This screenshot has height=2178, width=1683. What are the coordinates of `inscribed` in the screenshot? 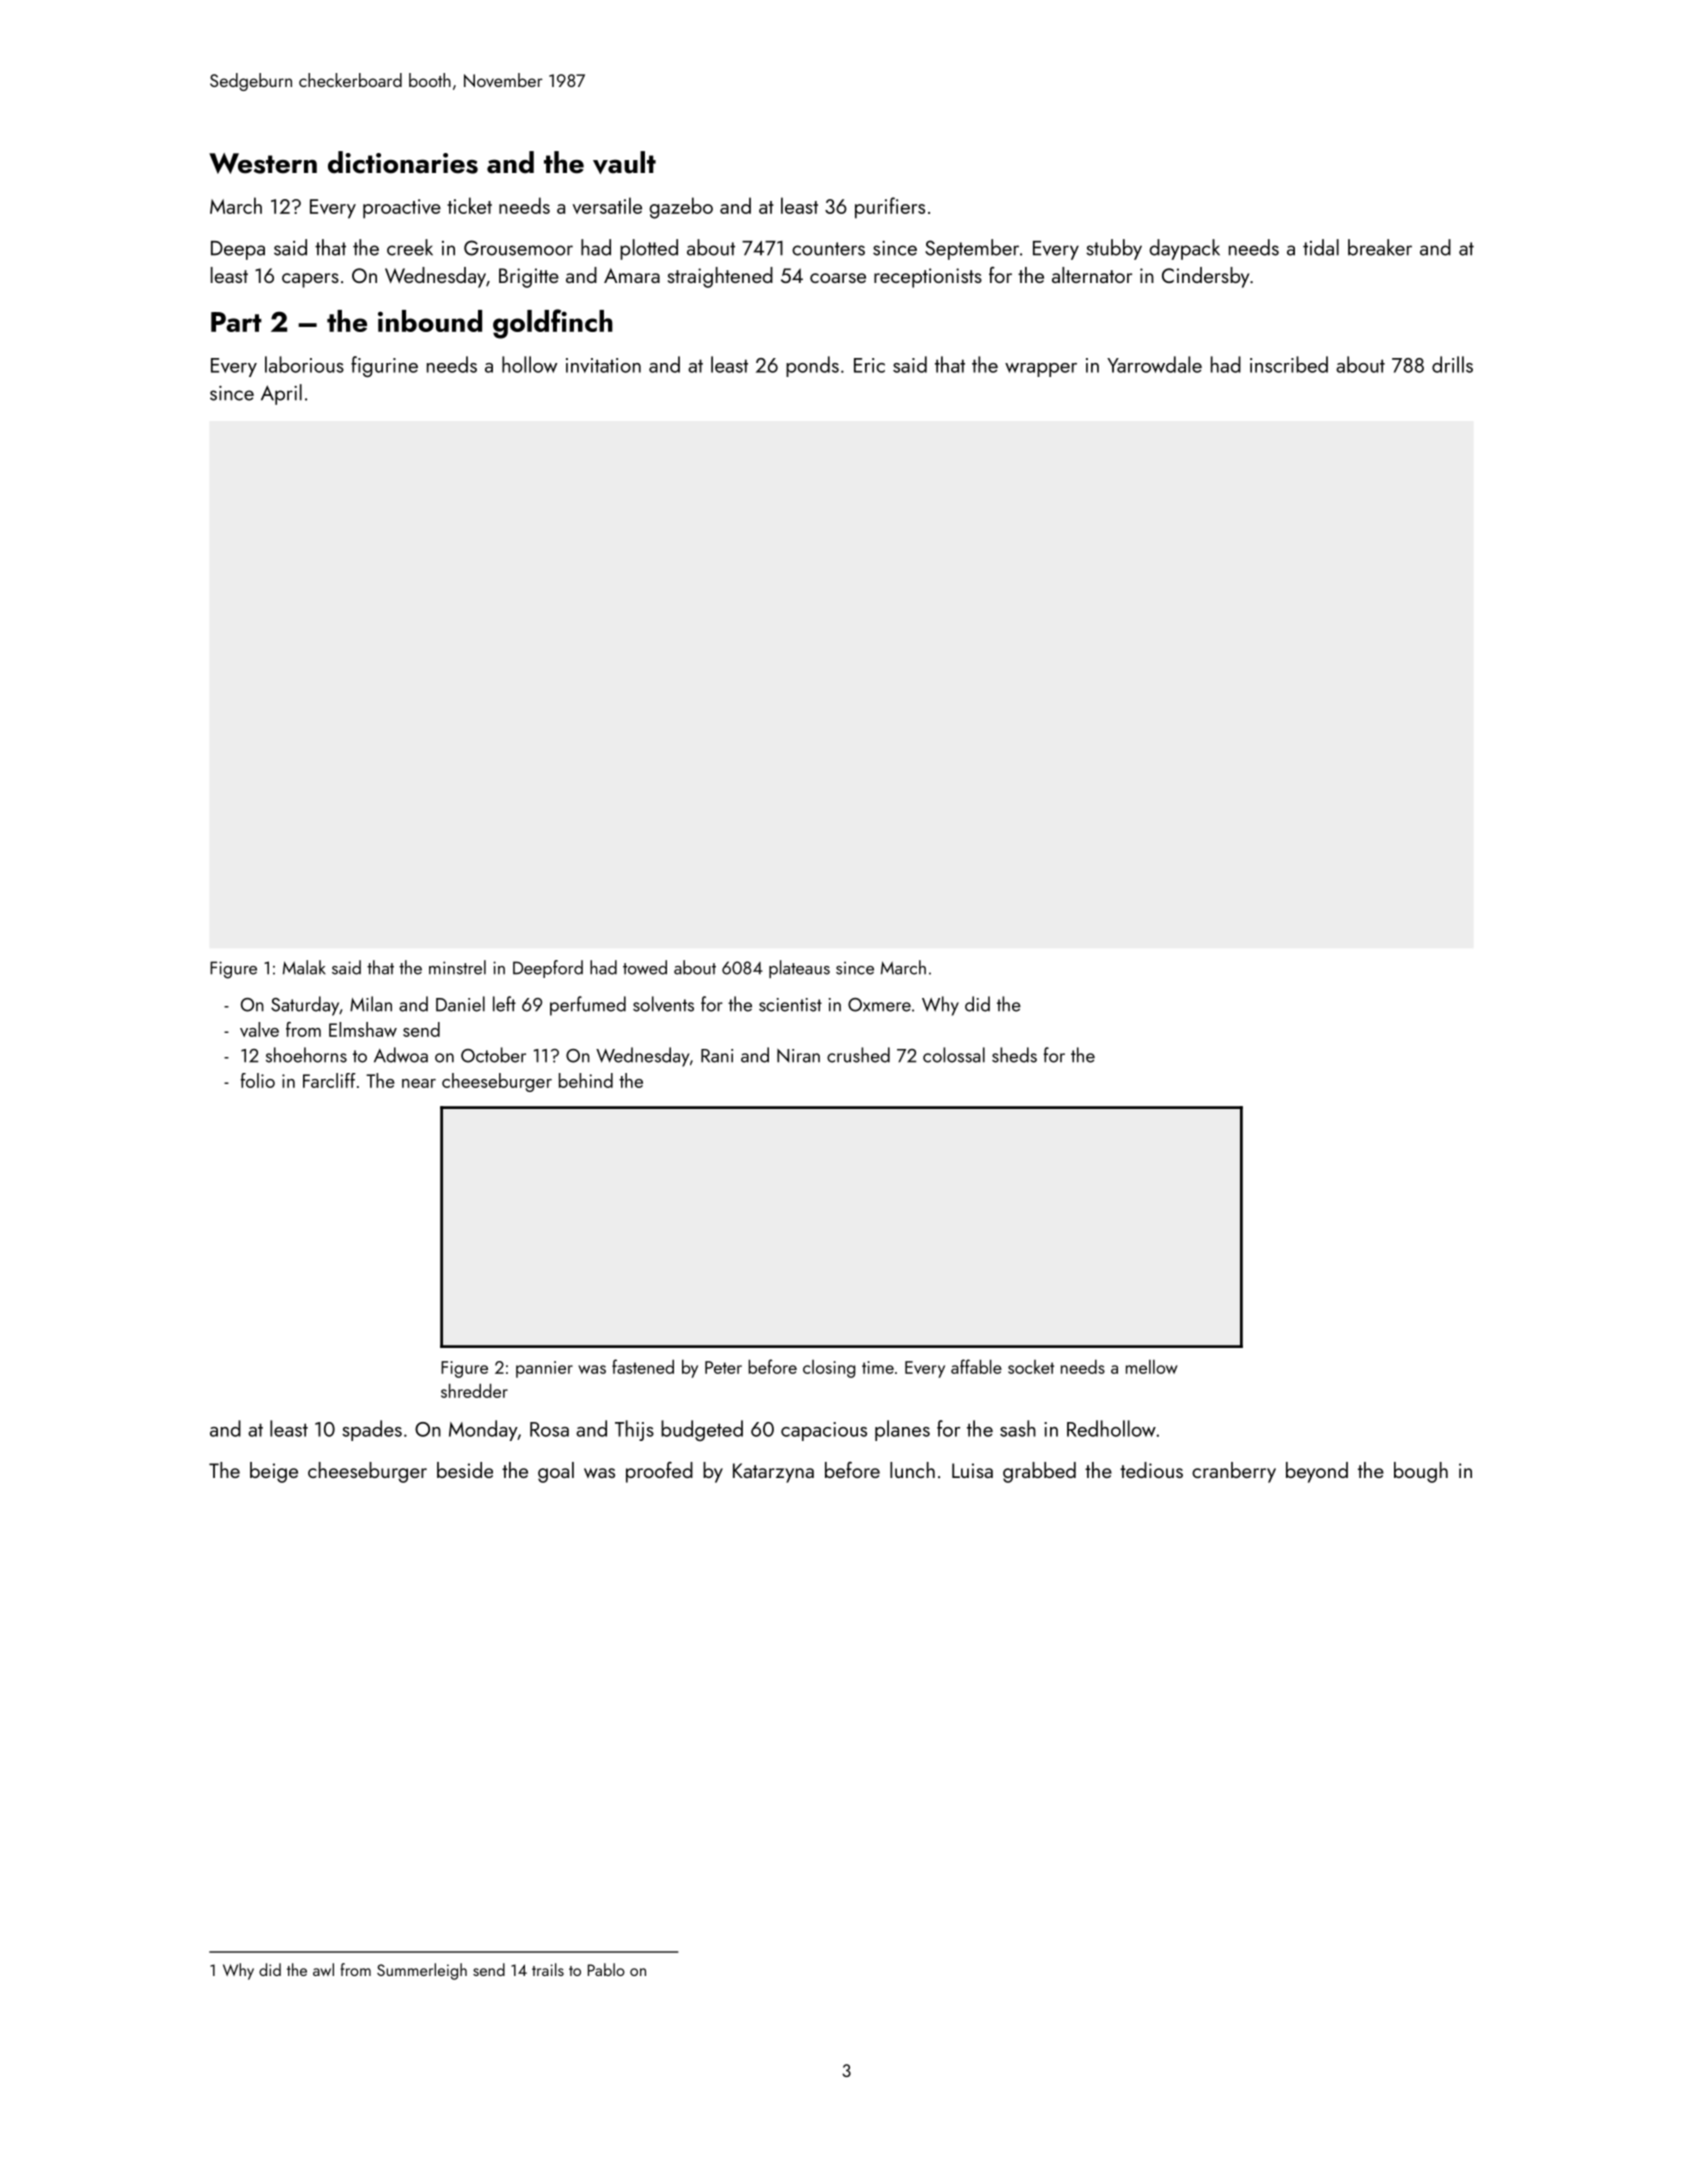 It's located at (1289, 364).
